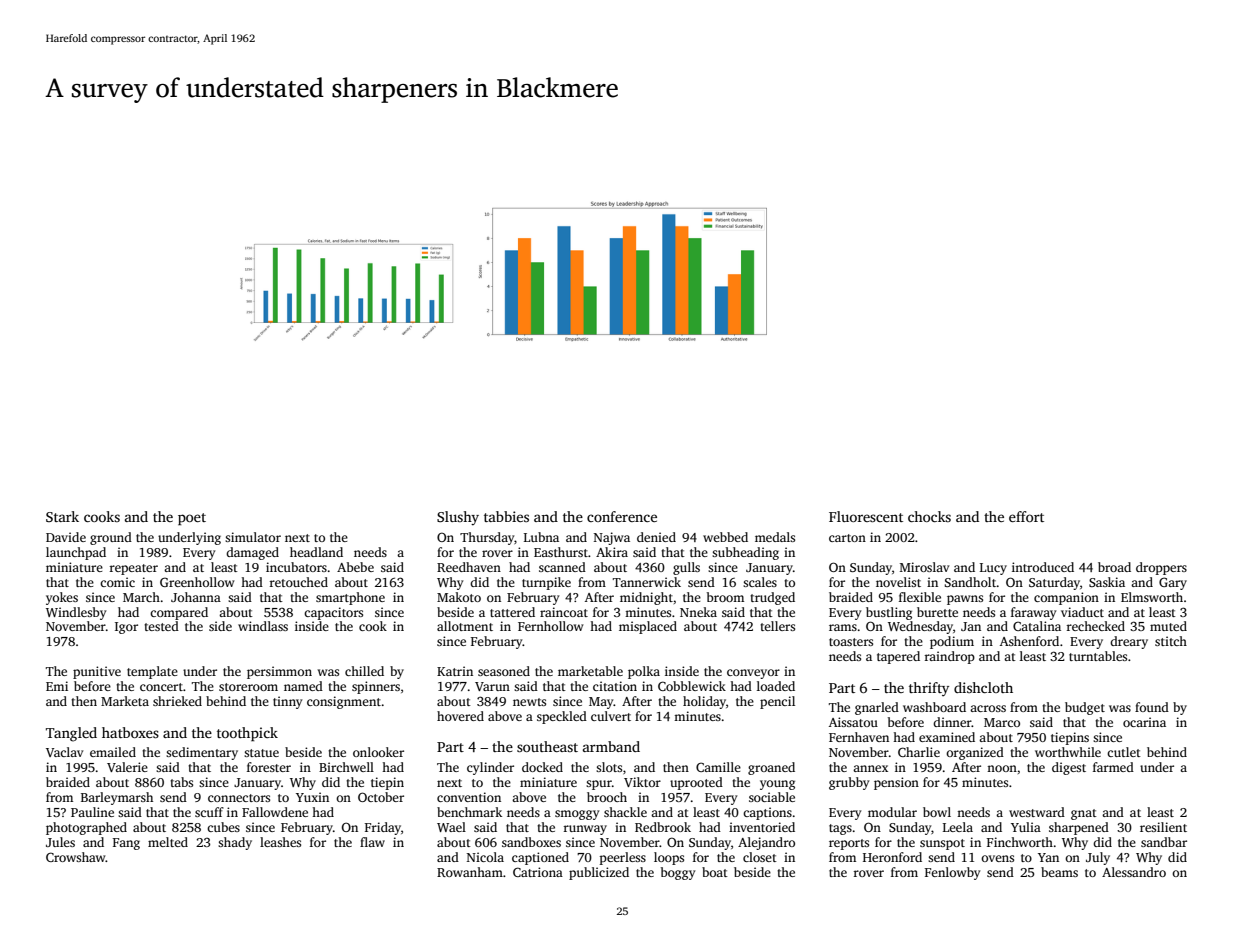  What do you see at coordinates (76, 857) in the image?
I see `Crowshaw` at bounding box center [76, 857].
